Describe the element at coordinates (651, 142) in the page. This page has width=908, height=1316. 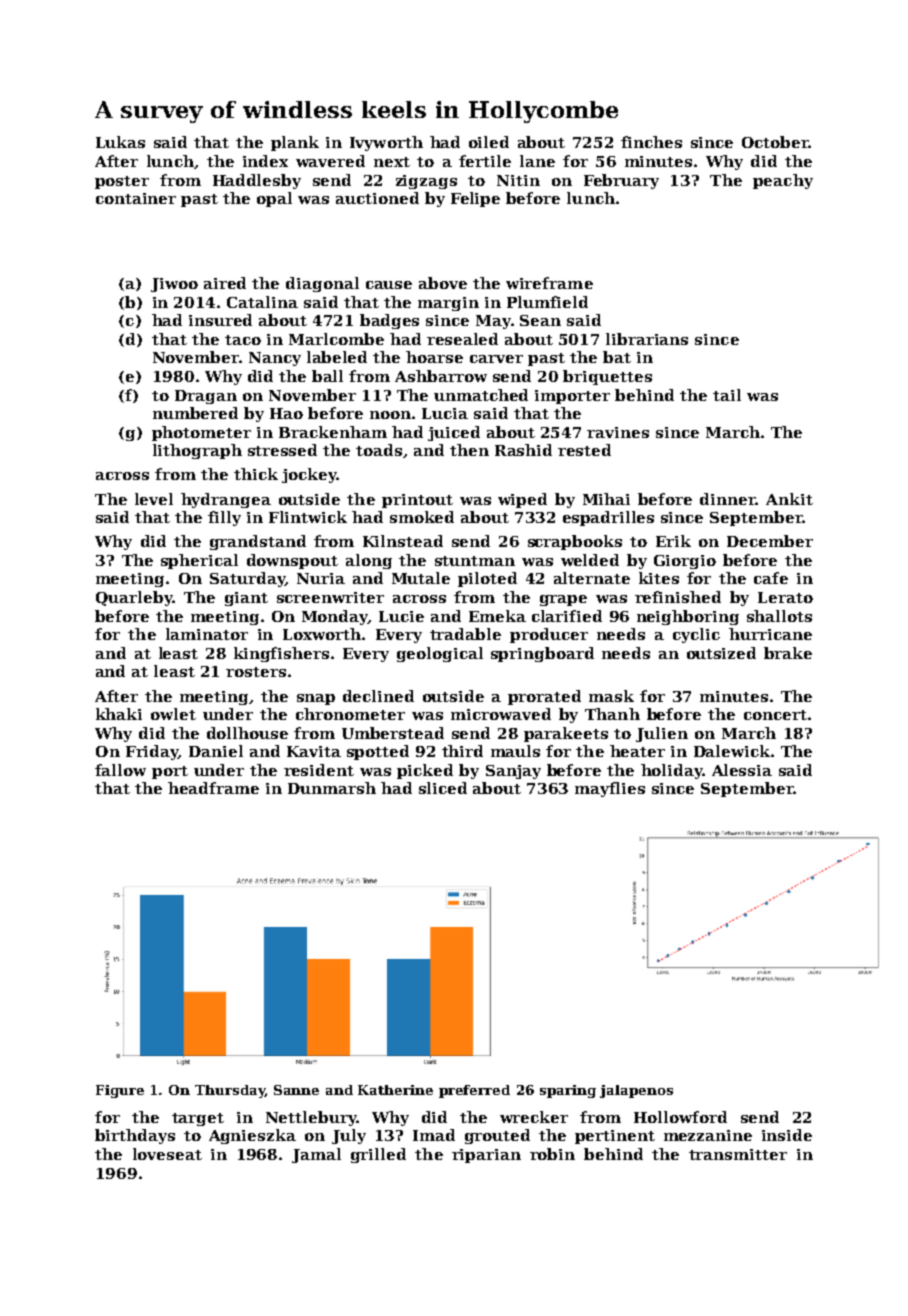
I see `finches` at that location.
